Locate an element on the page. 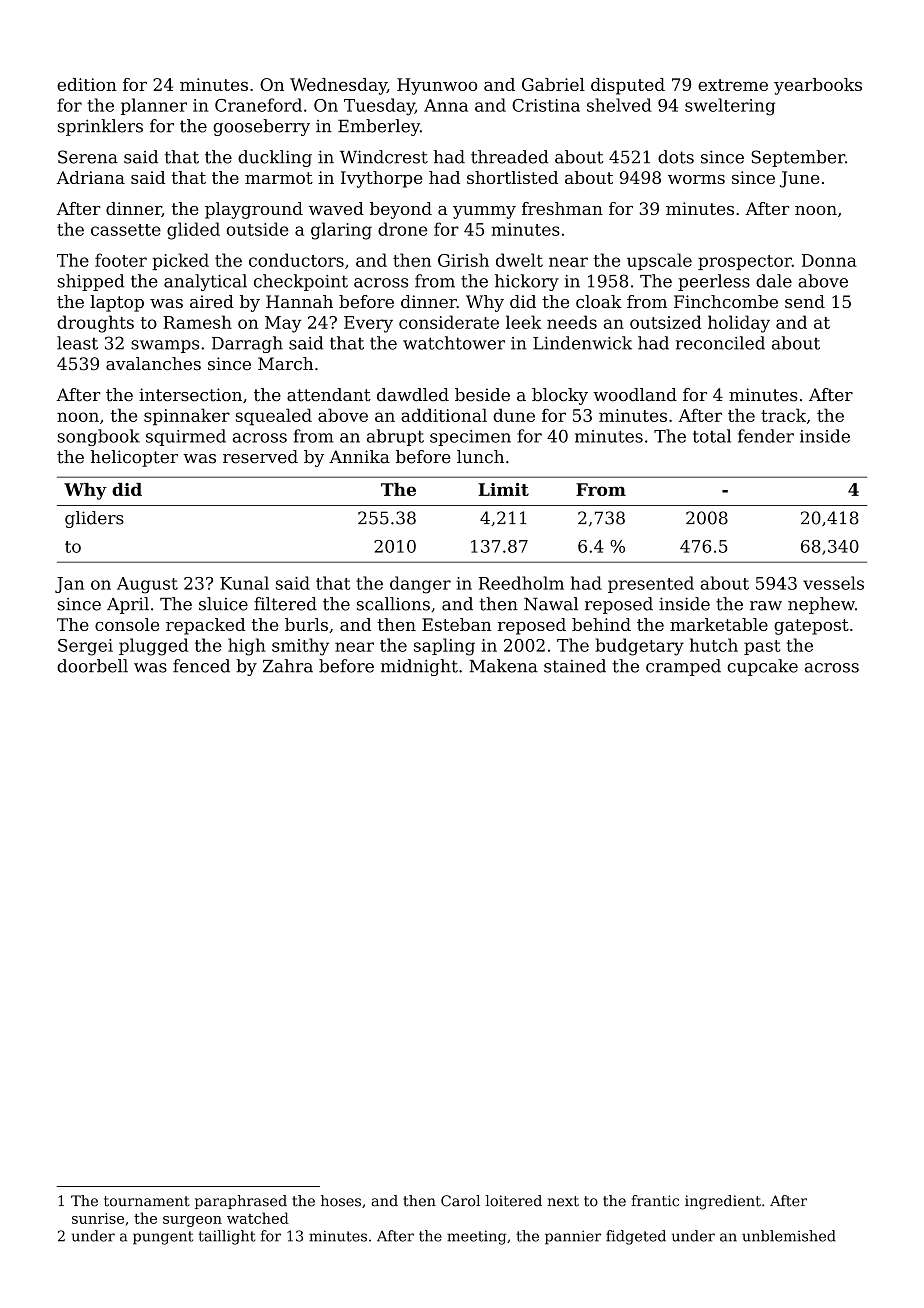 Image resolution: width=924 pixels, height=1308 pixels. cramped is located at coordinates (683, 667).
